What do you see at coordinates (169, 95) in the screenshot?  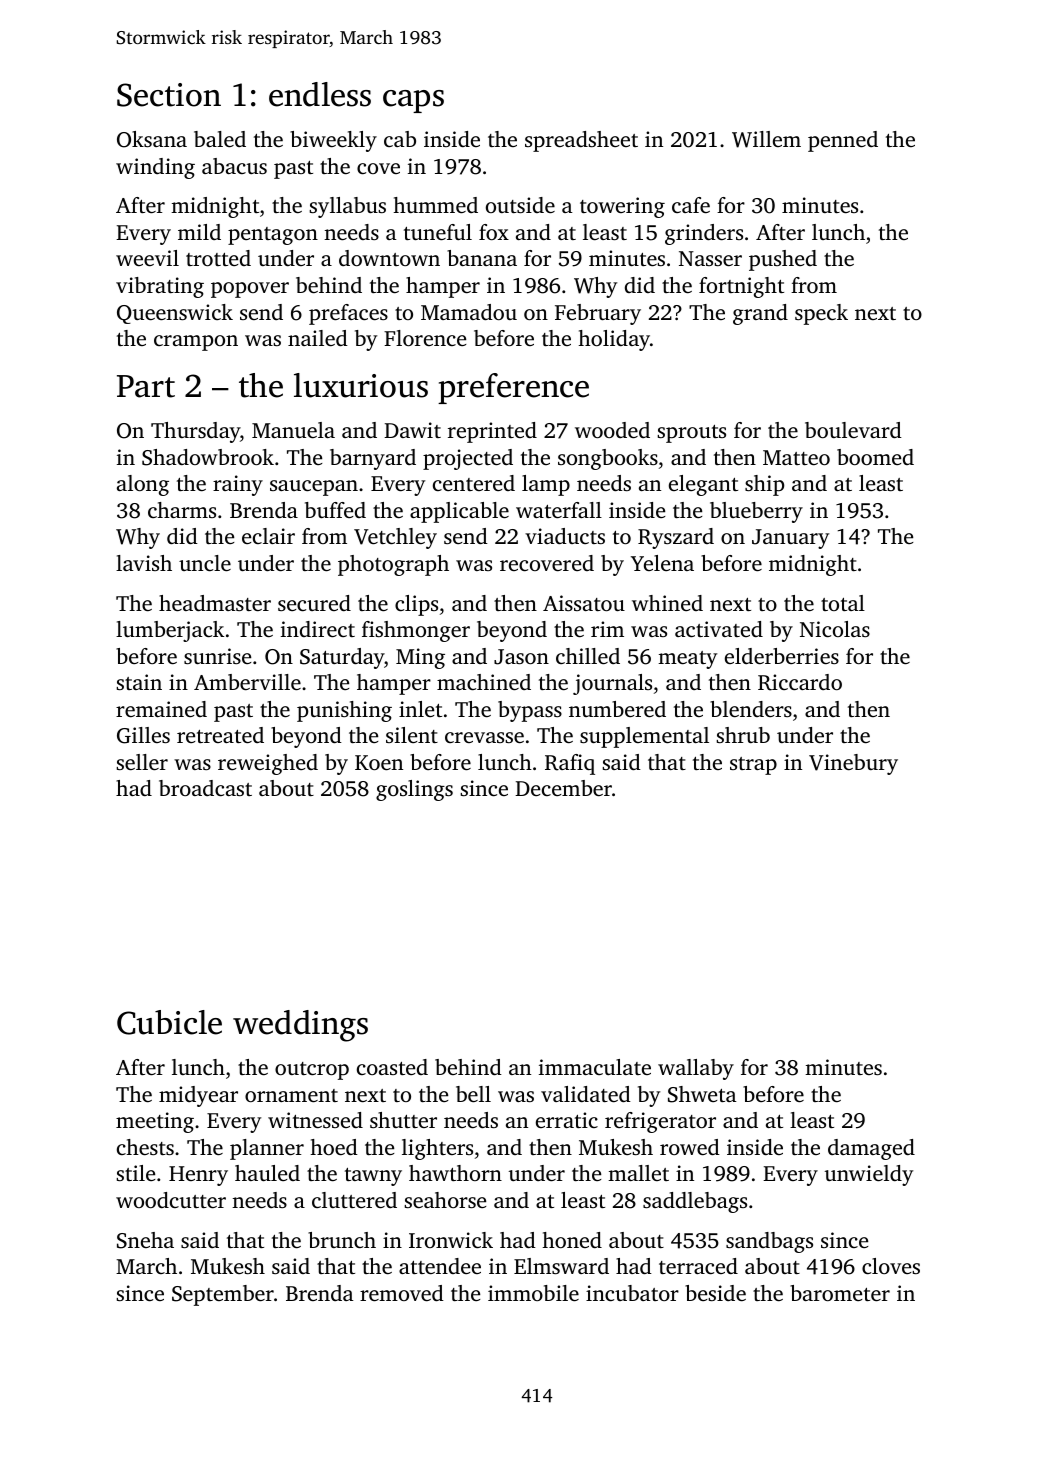 I see `Section` at bounding box center [169, 95].
